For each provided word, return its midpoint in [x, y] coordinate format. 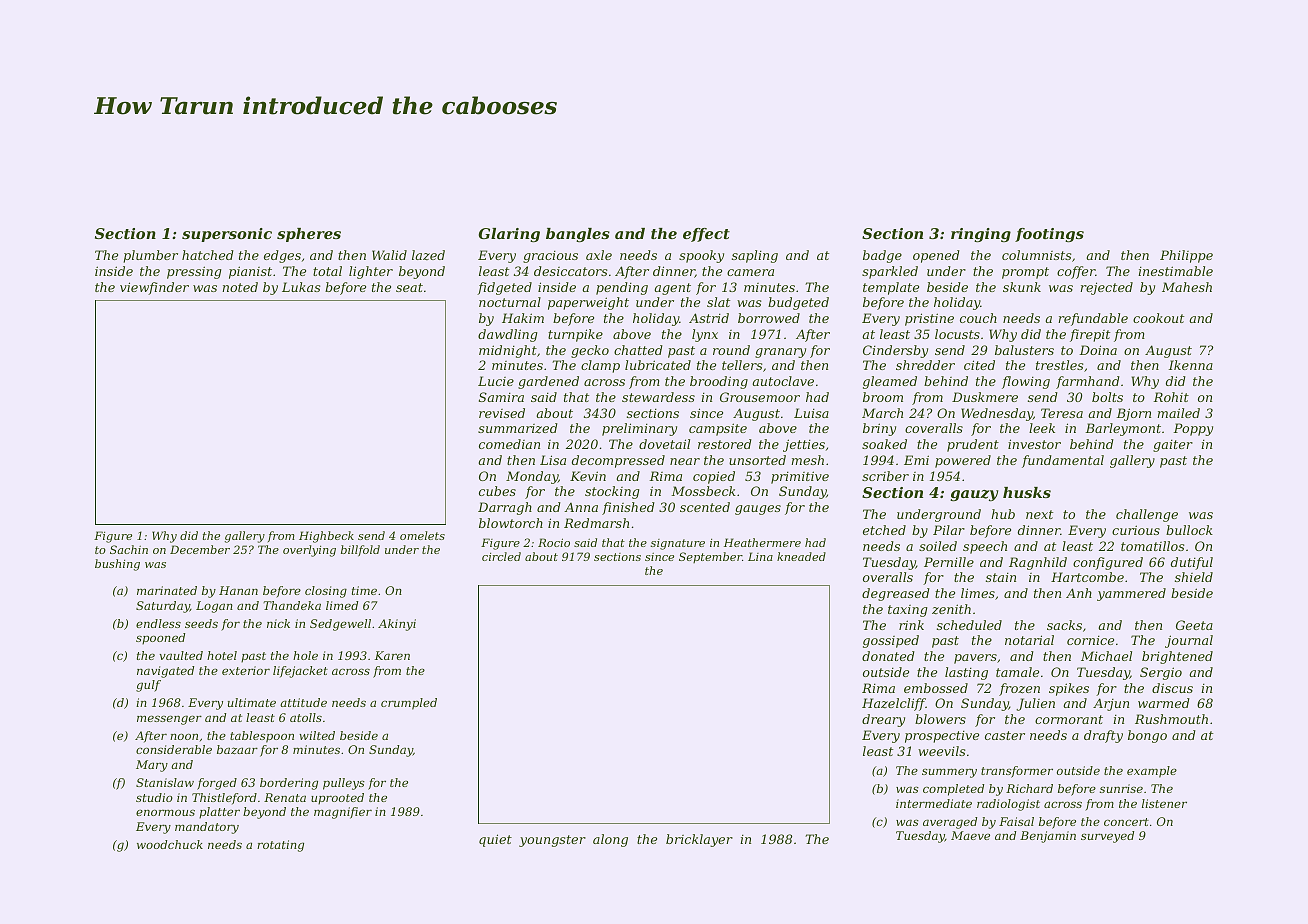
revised [502, 413]
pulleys [344, 784]
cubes [497, 491]
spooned [160, 639]
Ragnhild [1038, 563]
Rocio [554, 542]
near [685, 461]
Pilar [949, 530]
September [710, 557]
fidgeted [504, 288]
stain [1001, 577]
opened [936, 256]
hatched [208, 255]
